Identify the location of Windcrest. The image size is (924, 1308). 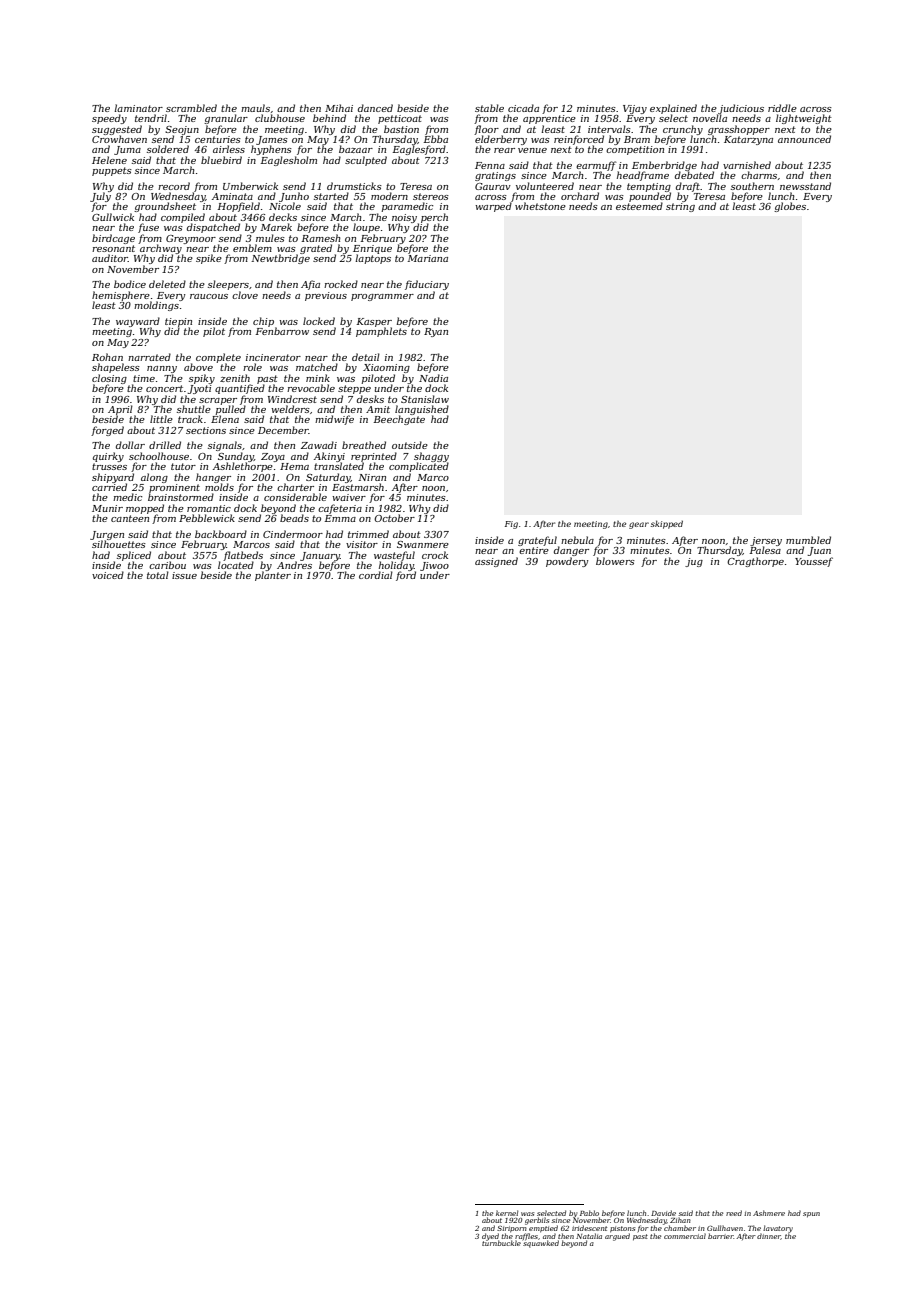
(292, 399).
